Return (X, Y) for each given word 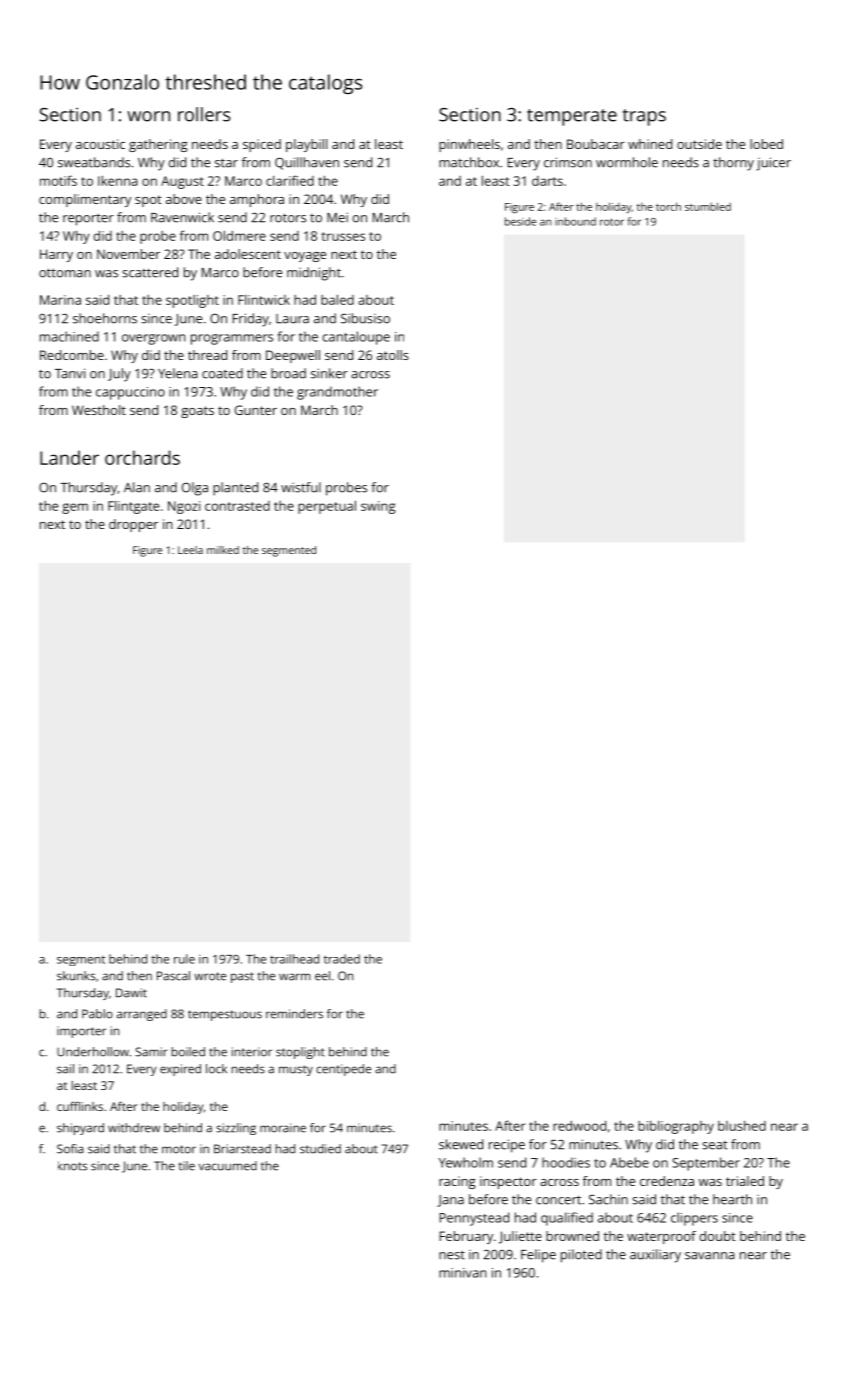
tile (186, 1166)
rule (184, 959)
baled (337, 299)
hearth (732, 1199)
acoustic (100, 144)
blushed (742, 1126)
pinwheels (469, 145)
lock (216, 1069)
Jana (450, 1201)
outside (699, 144)
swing (378, 507)
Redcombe (72, 355)
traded (342, 959)
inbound (575, 221)
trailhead (294, 959)
